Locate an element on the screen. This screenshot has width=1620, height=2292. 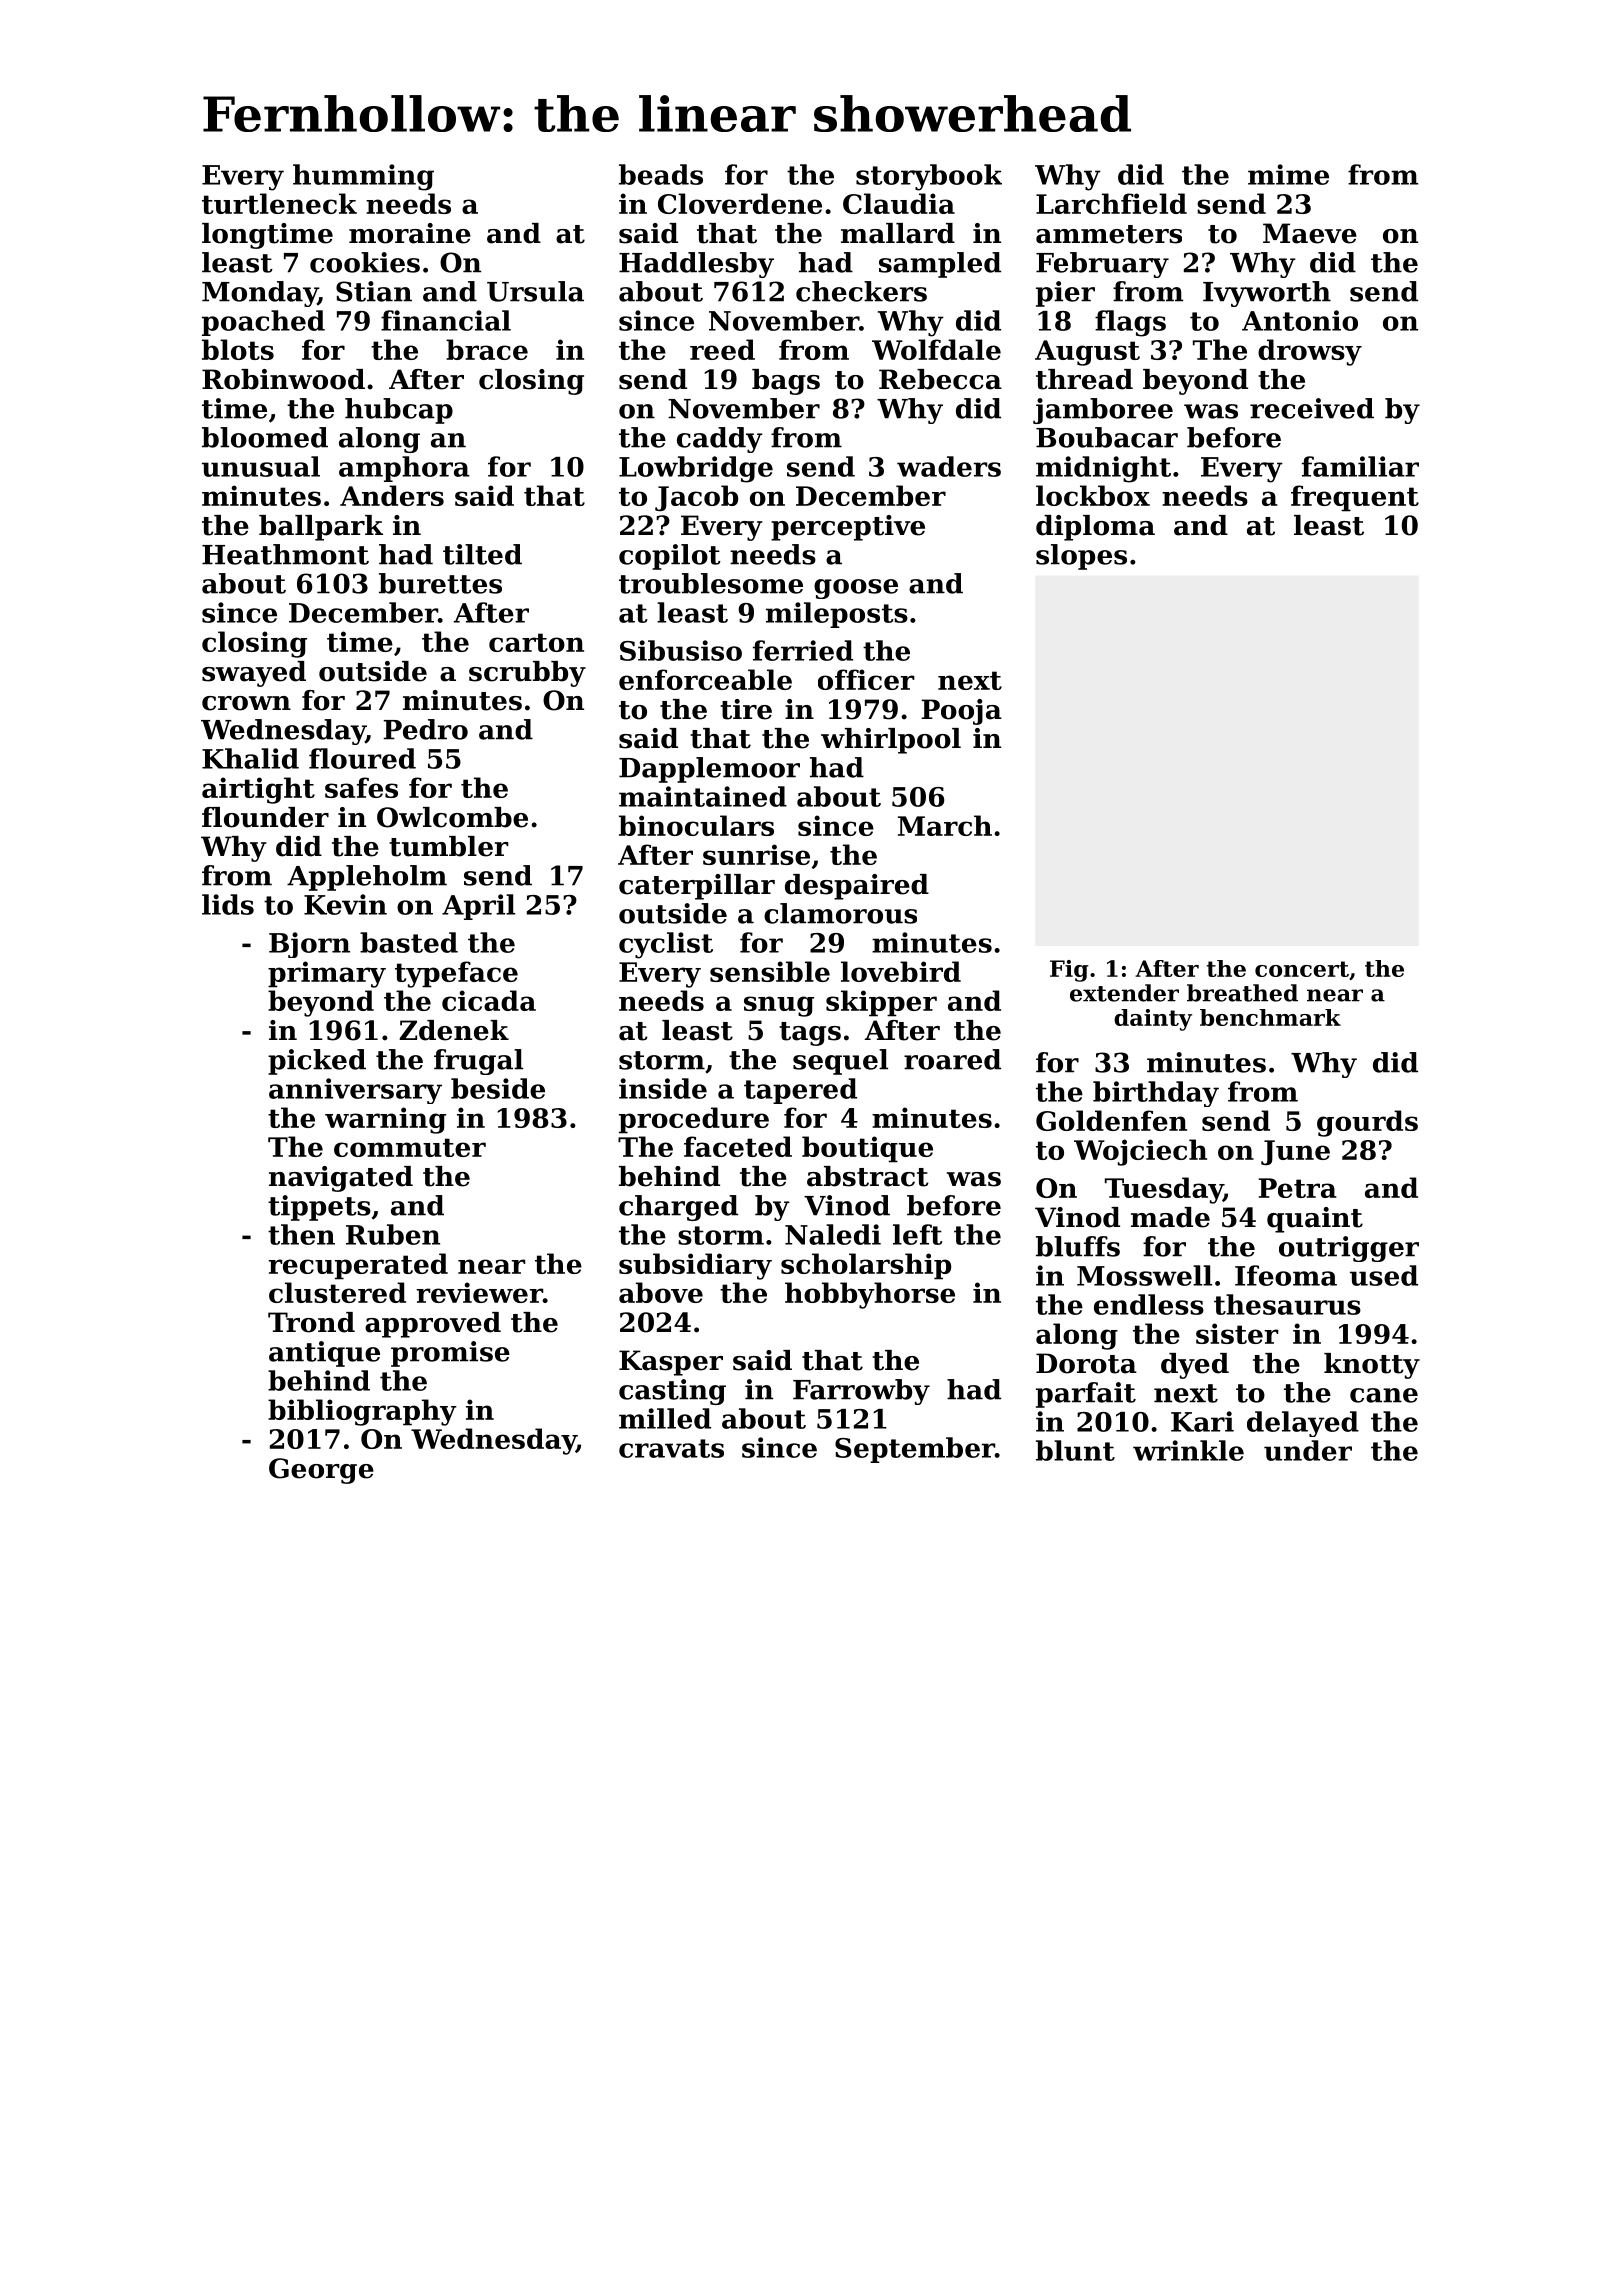
despaired is located at coordinates (857, 887).
